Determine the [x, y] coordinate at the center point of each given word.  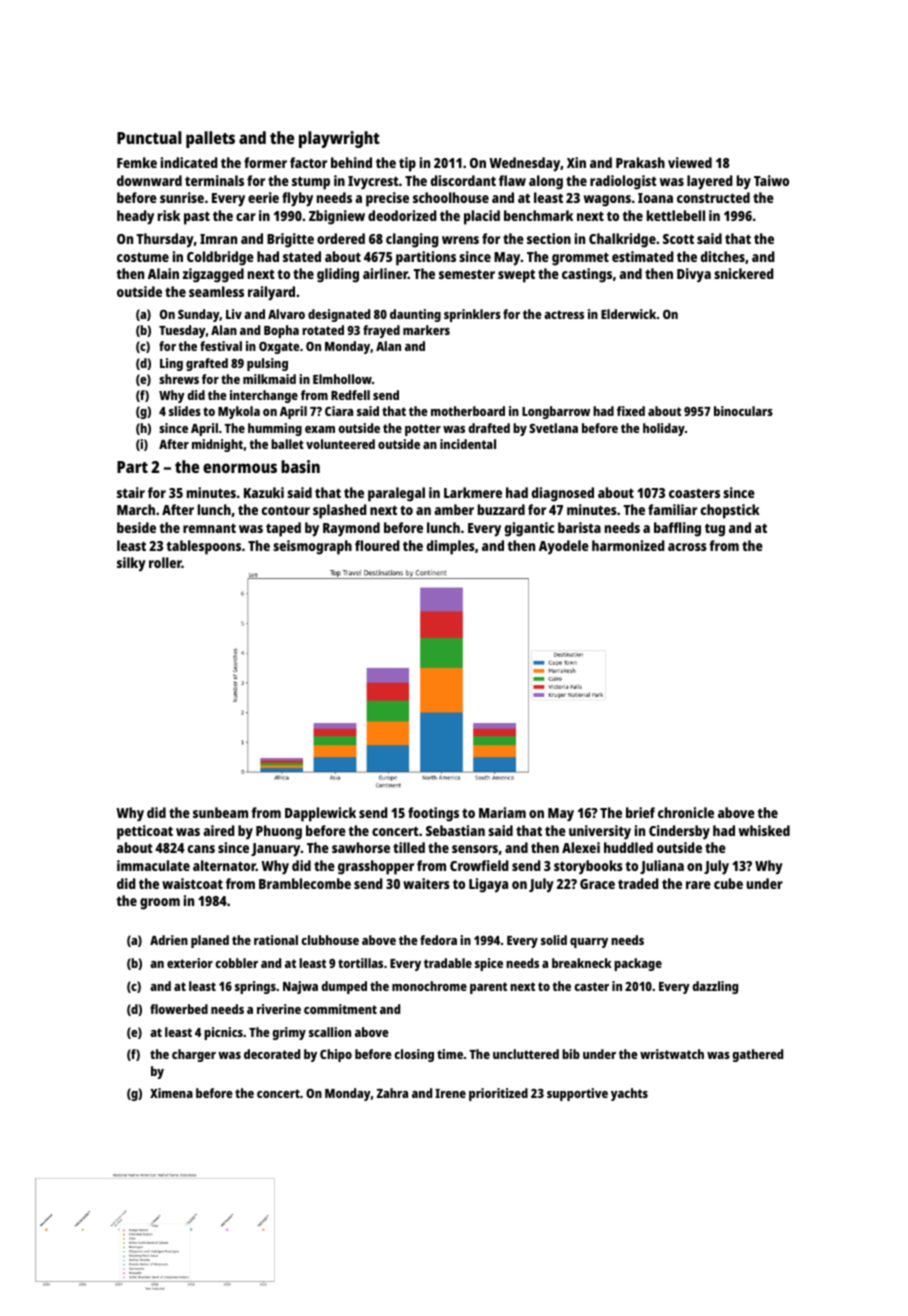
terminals [214, 180]
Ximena [171, 1093]
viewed [690, 162]
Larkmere [473, 492]
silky [131, 564]
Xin [576, 162]
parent [488, 988]
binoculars [743, 411]
